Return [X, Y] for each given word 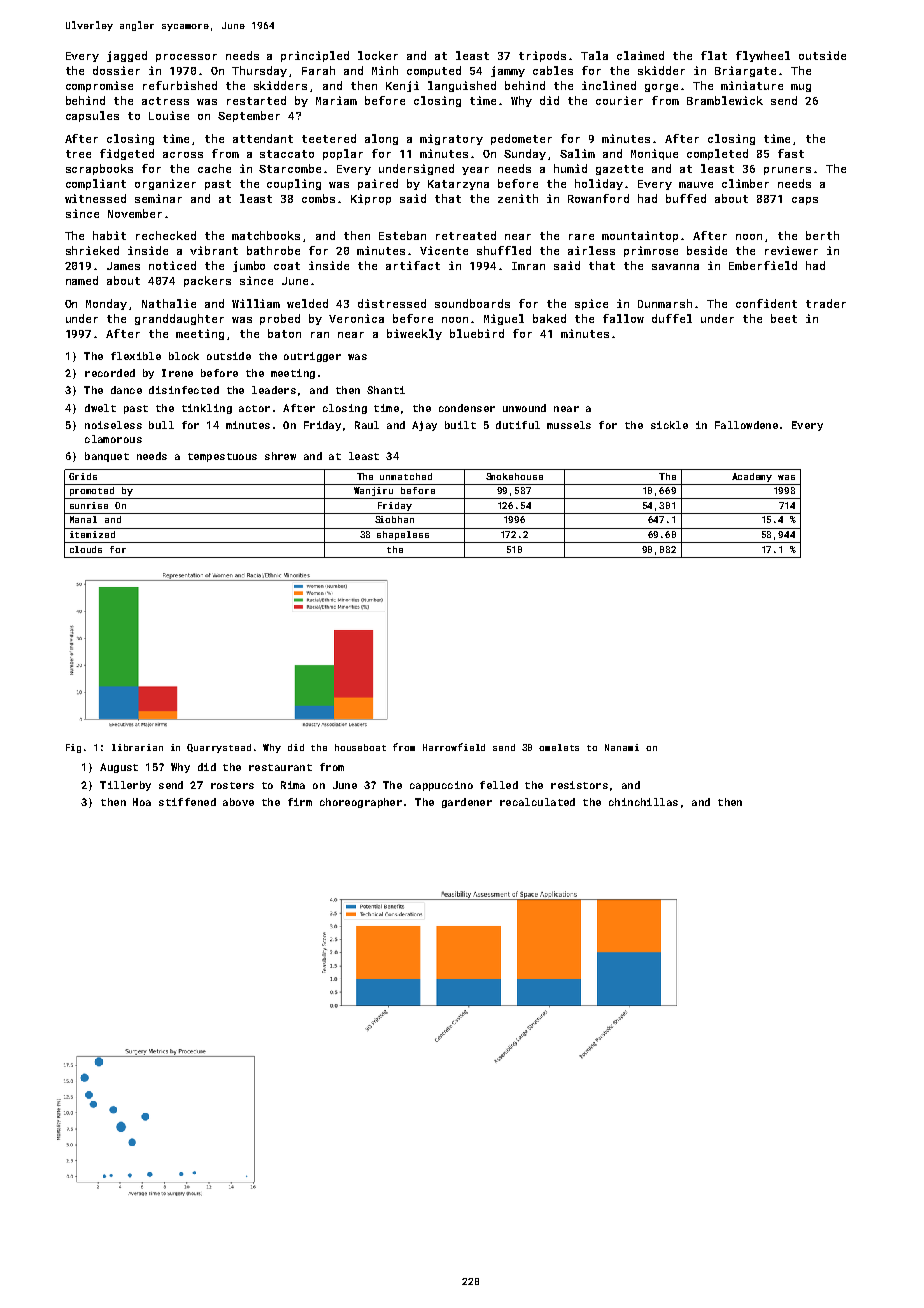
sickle [669, 425]
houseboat [360, 747]
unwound [524, 408]
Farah [318, 70]
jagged [127, 56]
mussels [569, 425]
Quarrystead [219, 748]
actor [254, 408]
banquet [107, 457]
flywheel [763, 56]
